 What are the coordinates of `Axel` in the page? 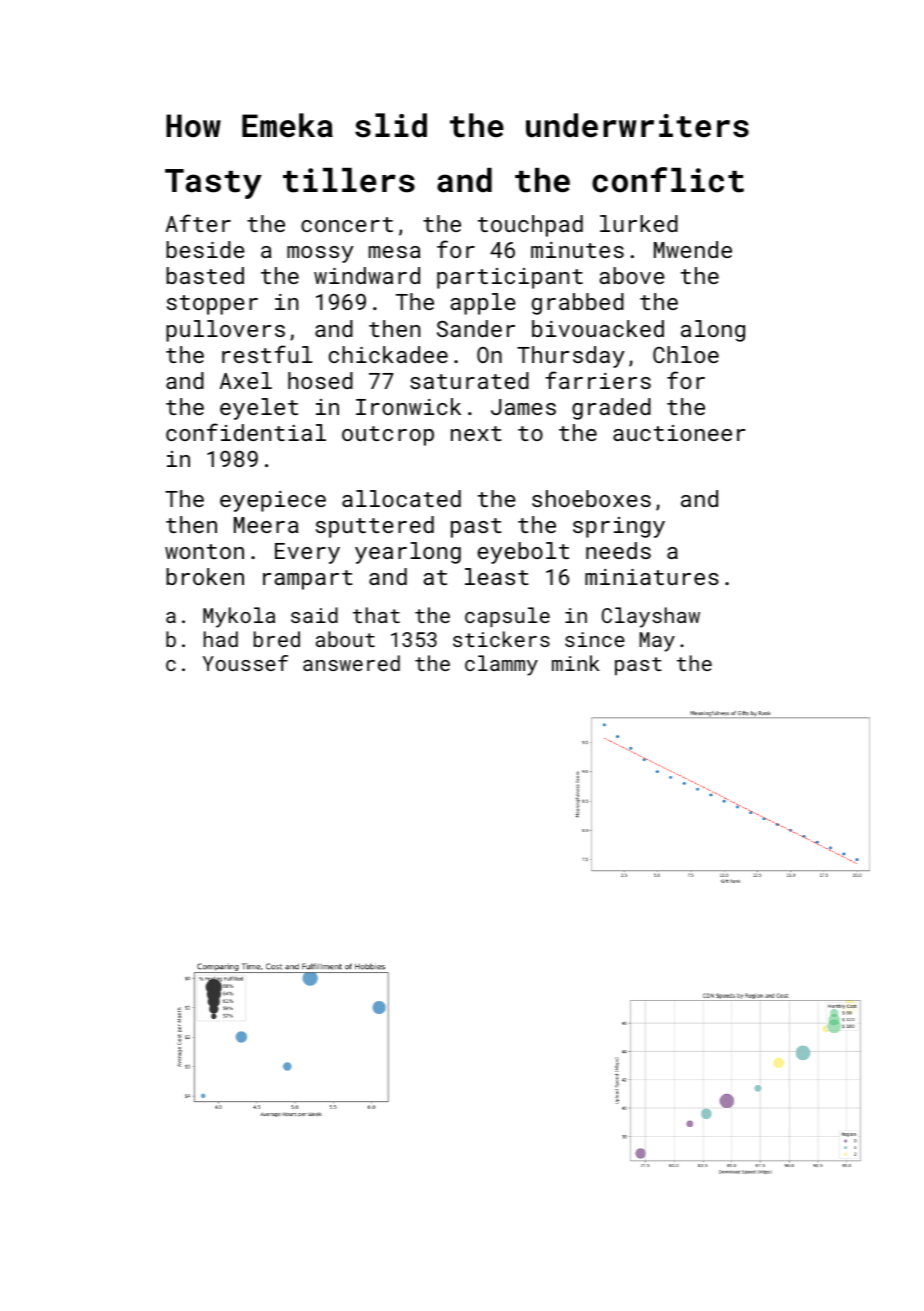 It's located at (246, 380).
